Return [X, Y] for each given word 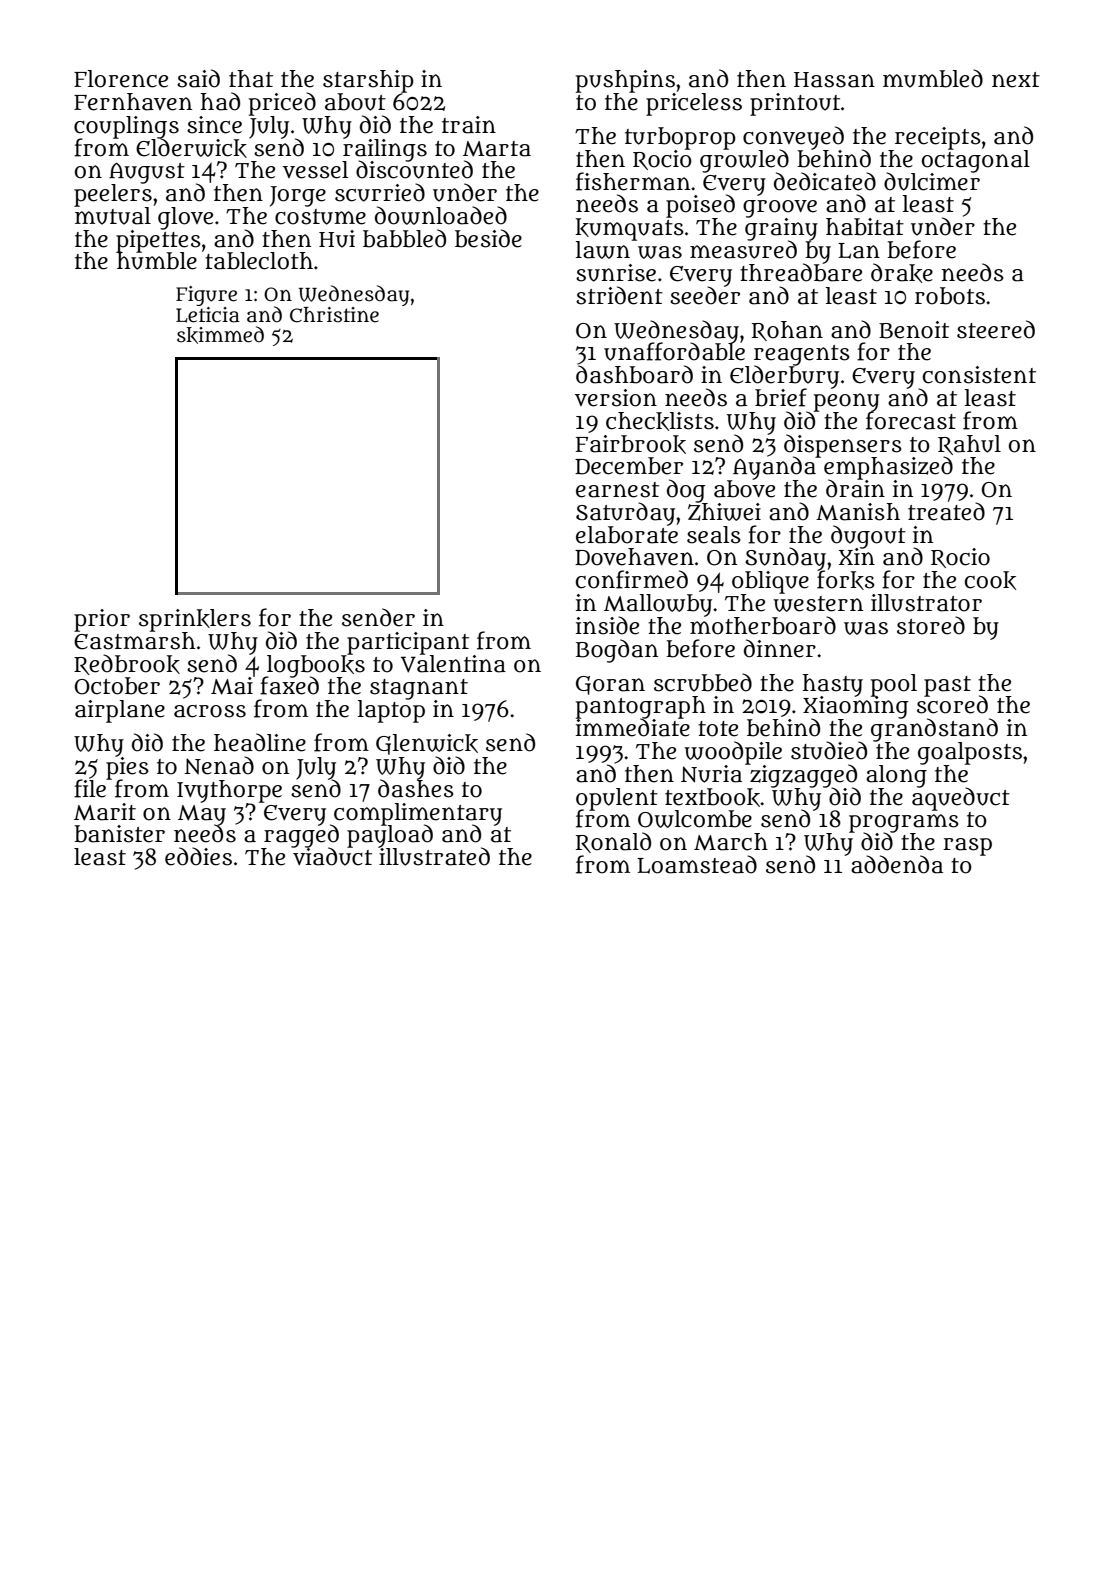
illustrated [434, 857]
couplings [126, 127]
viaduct [332, 857]
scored [952, 705]
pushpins [625, 81]
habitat [865, 227]
